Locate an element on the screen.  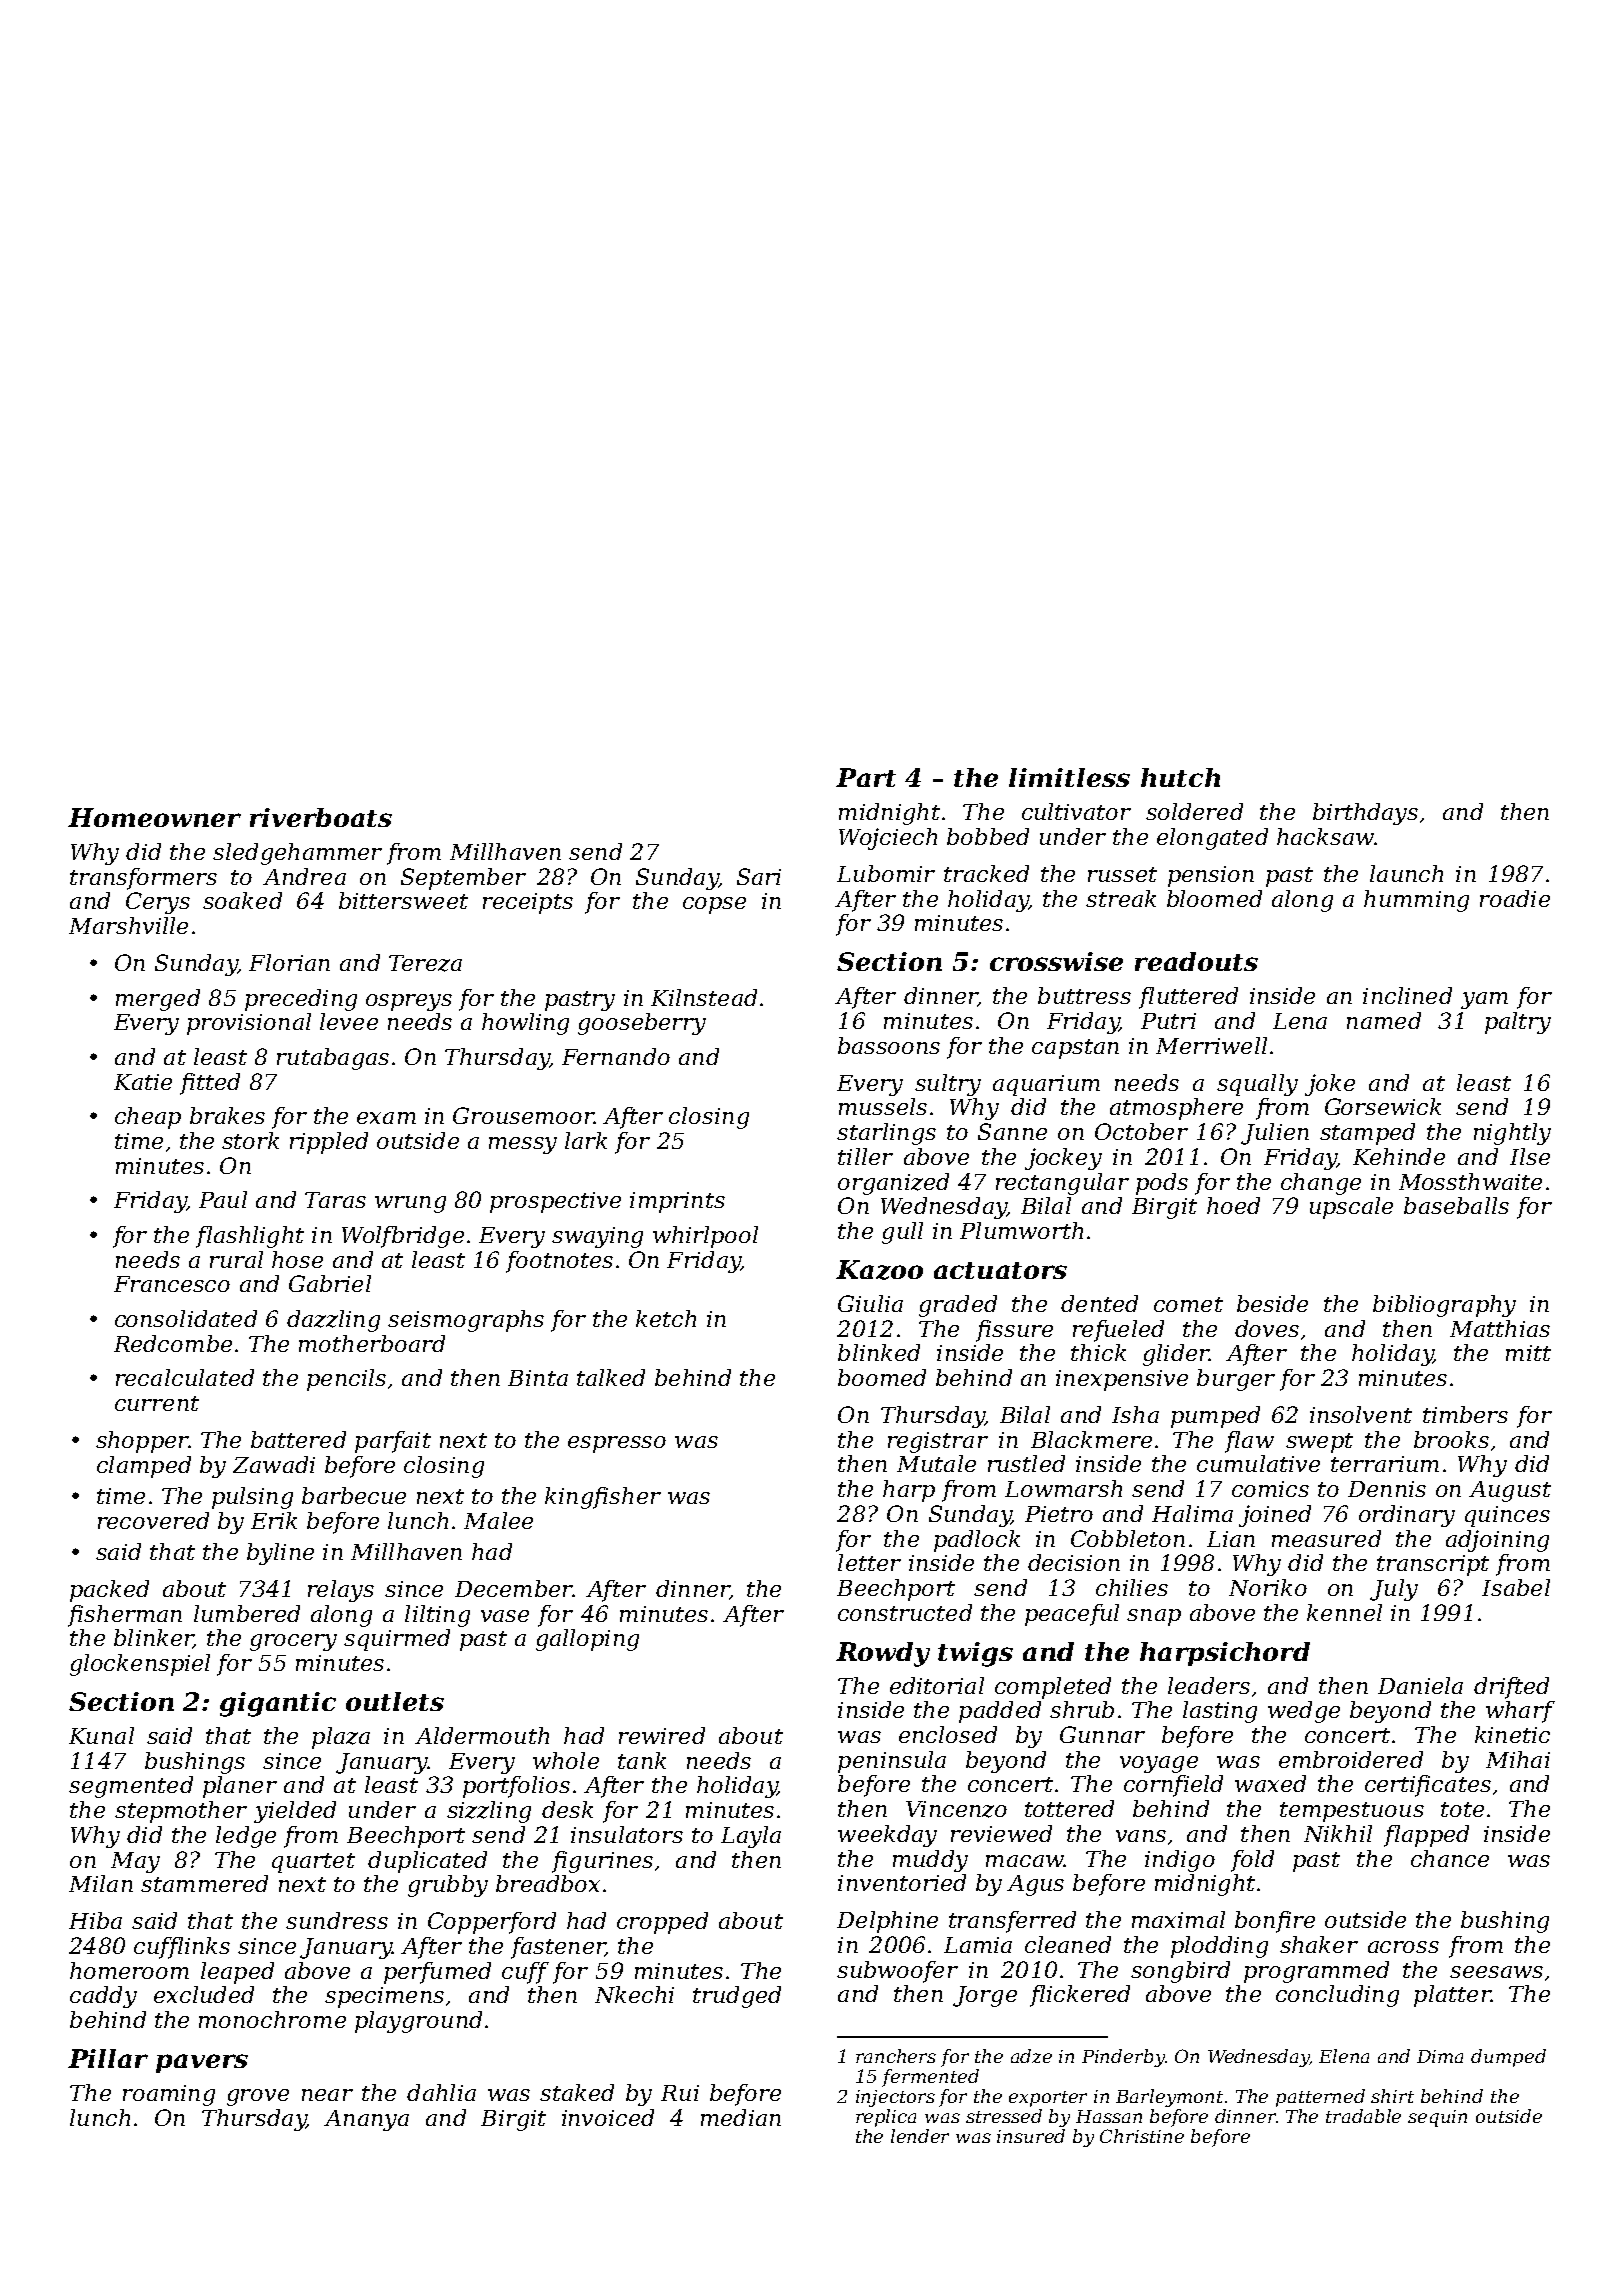
chance is located at coordinates (1450, 1858).
